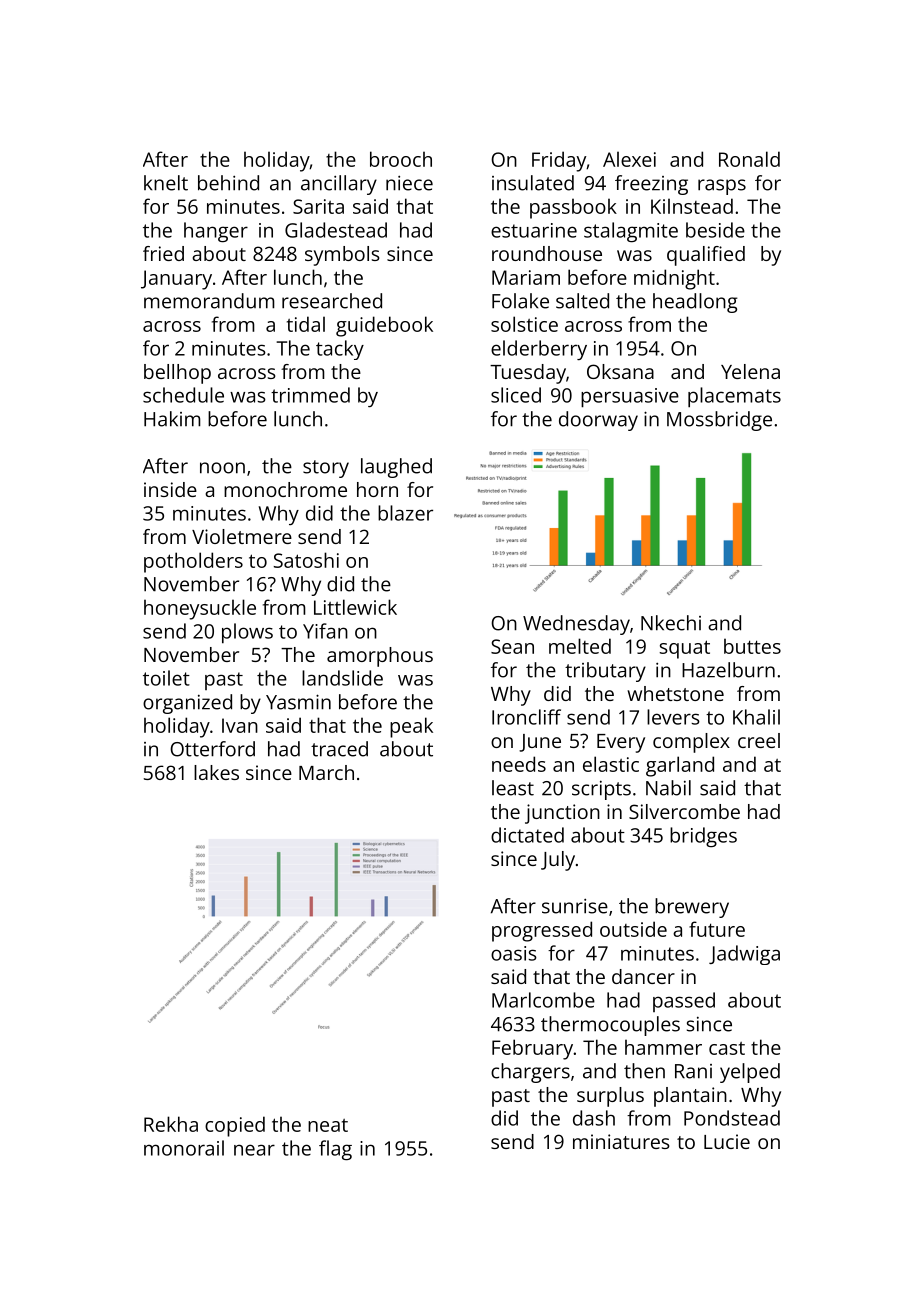 This screenshot has height=1311, width=924. Describe the element at coordinates (209, 301) in the screenshot. I see `memorandum` at that location.
